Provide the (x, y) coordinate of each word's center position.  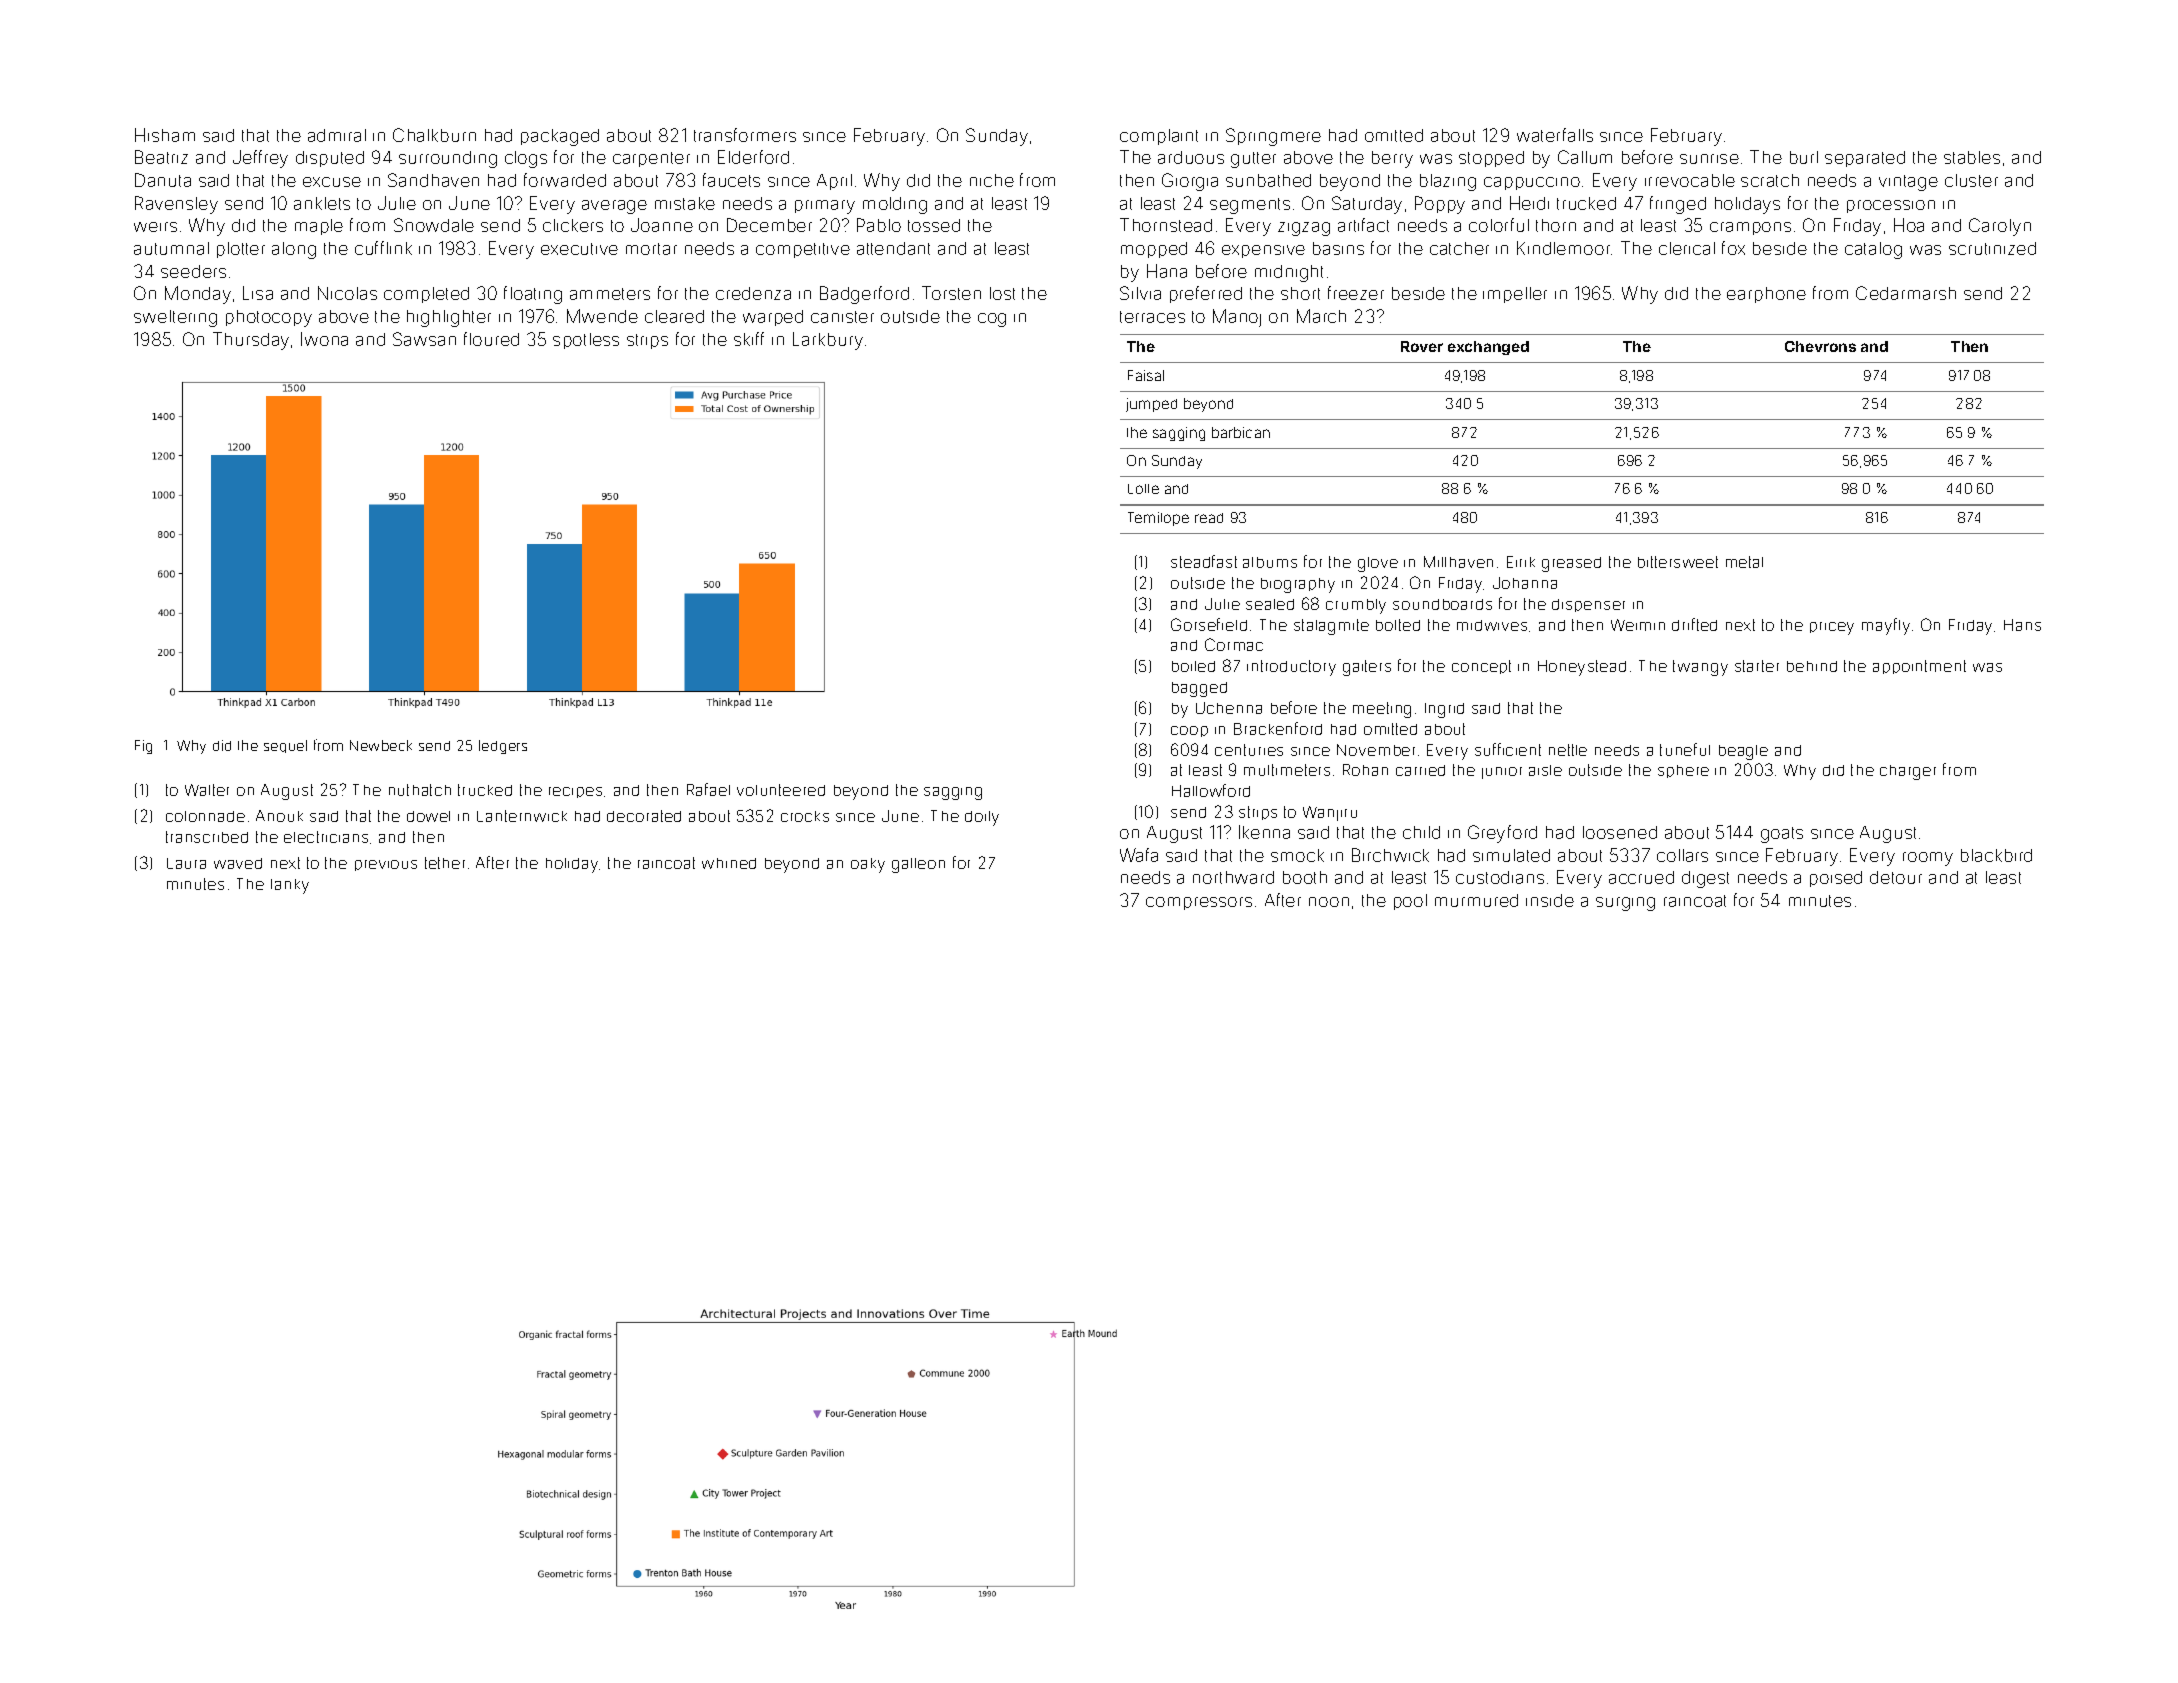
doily (982, 818)
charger (1908, 772)
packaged (560, 137)
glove (1378, 564)
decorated (644, 816)
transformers (745, 135)
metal (1744, 562)
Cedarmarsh (1906, 293)
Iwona (324, 339)
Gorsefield (1209, 624)
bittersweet (1678, 562)
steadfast (1204, 561)
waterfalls (1555, 135)
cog (992, 320)
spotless (586, 341)
